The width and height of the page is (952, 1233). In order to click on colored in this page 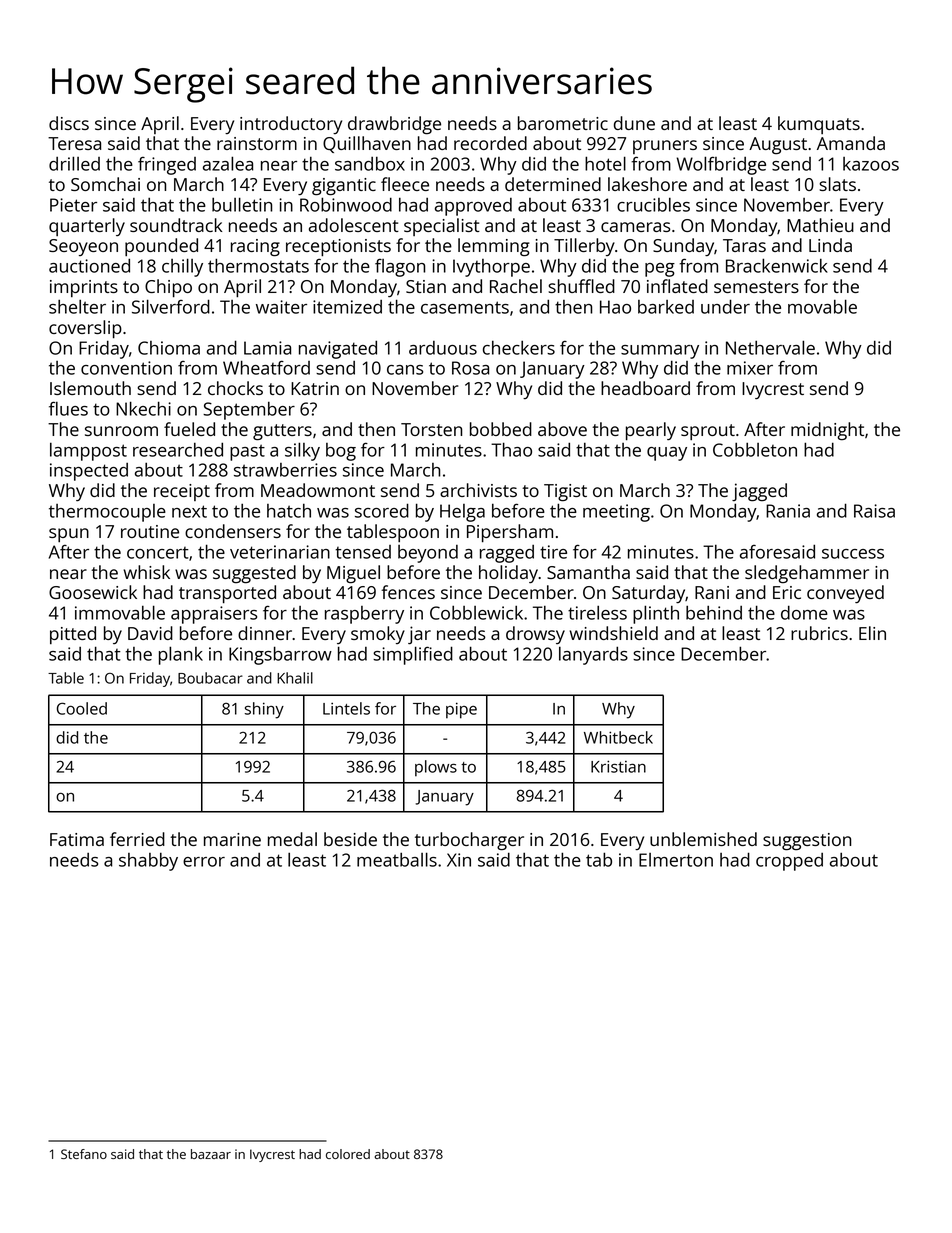, I will do `click(348, 1154)`.
